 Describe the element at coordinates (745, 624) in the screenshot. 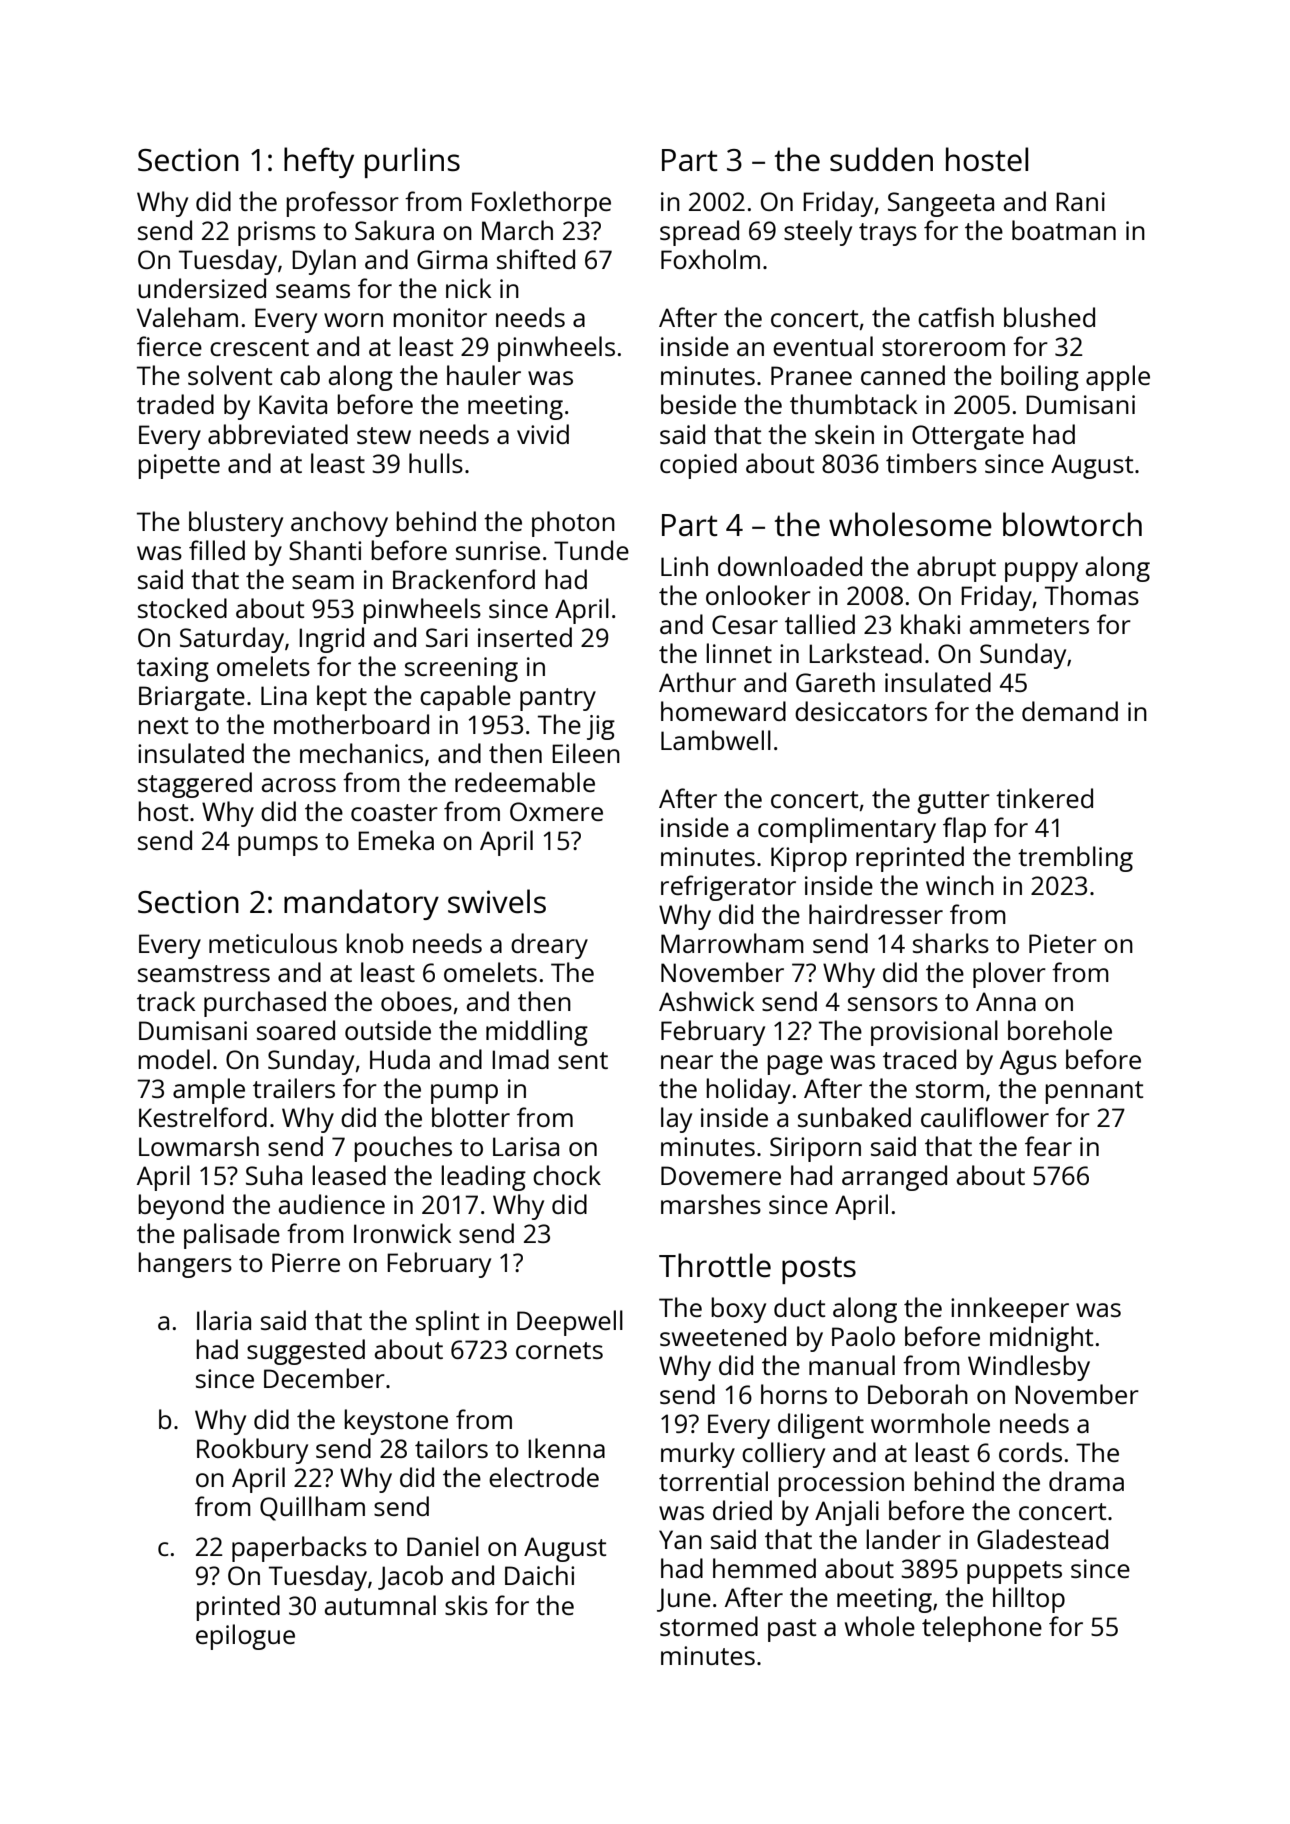

I see `Cesar` at that location.
